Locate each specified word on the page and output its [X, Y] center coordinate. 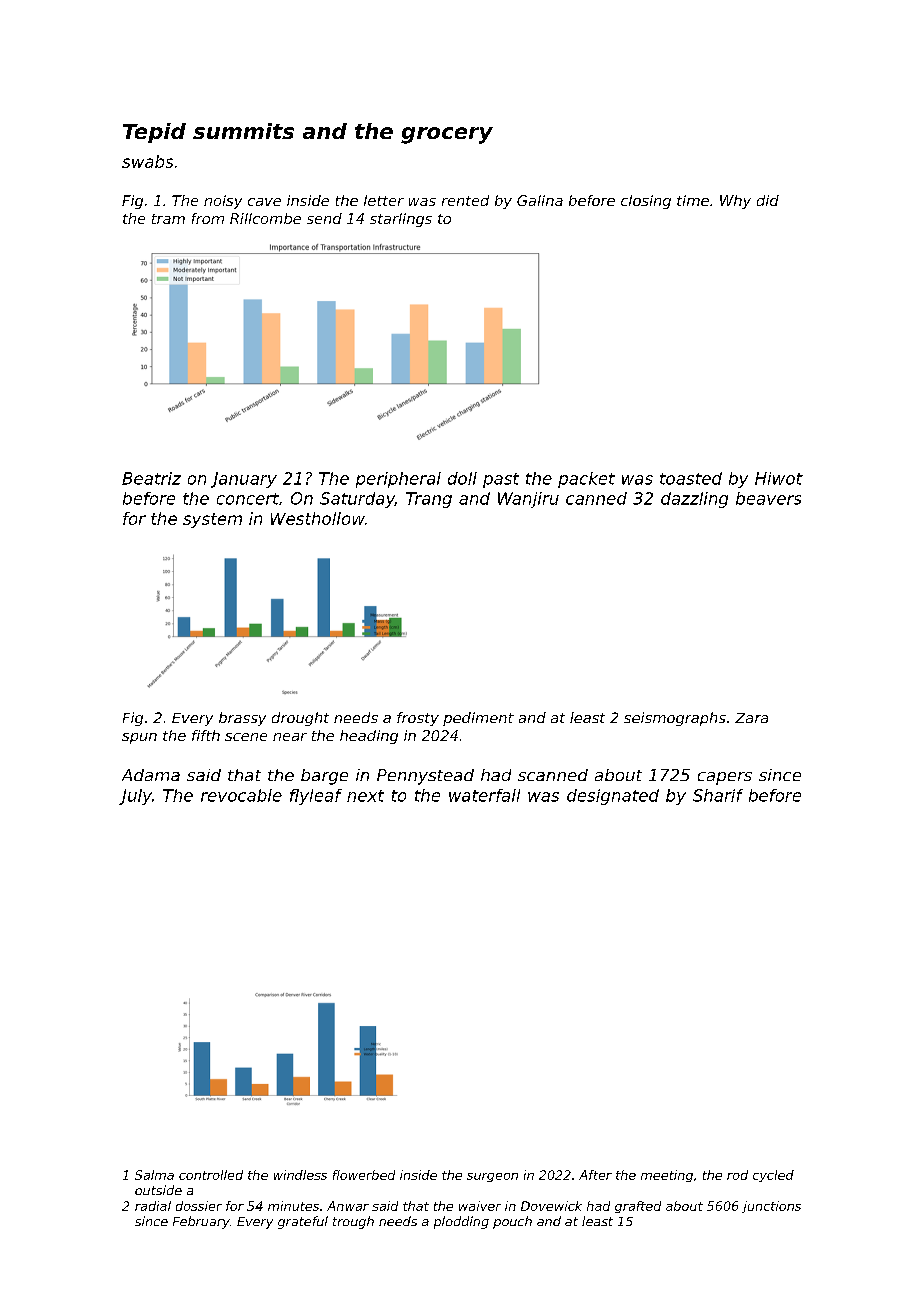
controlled [211, 1175]
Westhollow [318, 518]
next [365, 796]
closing [646, 202]
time [693, 200]
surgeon [492, 1177]
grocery [447, 135]
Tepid [154, 133]
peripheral [398, 480]
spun [139, 738]
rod [737, 1175]
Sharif [718, 795]
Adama [151, 775]
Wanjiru [528, 500]
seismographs [675, 719]
